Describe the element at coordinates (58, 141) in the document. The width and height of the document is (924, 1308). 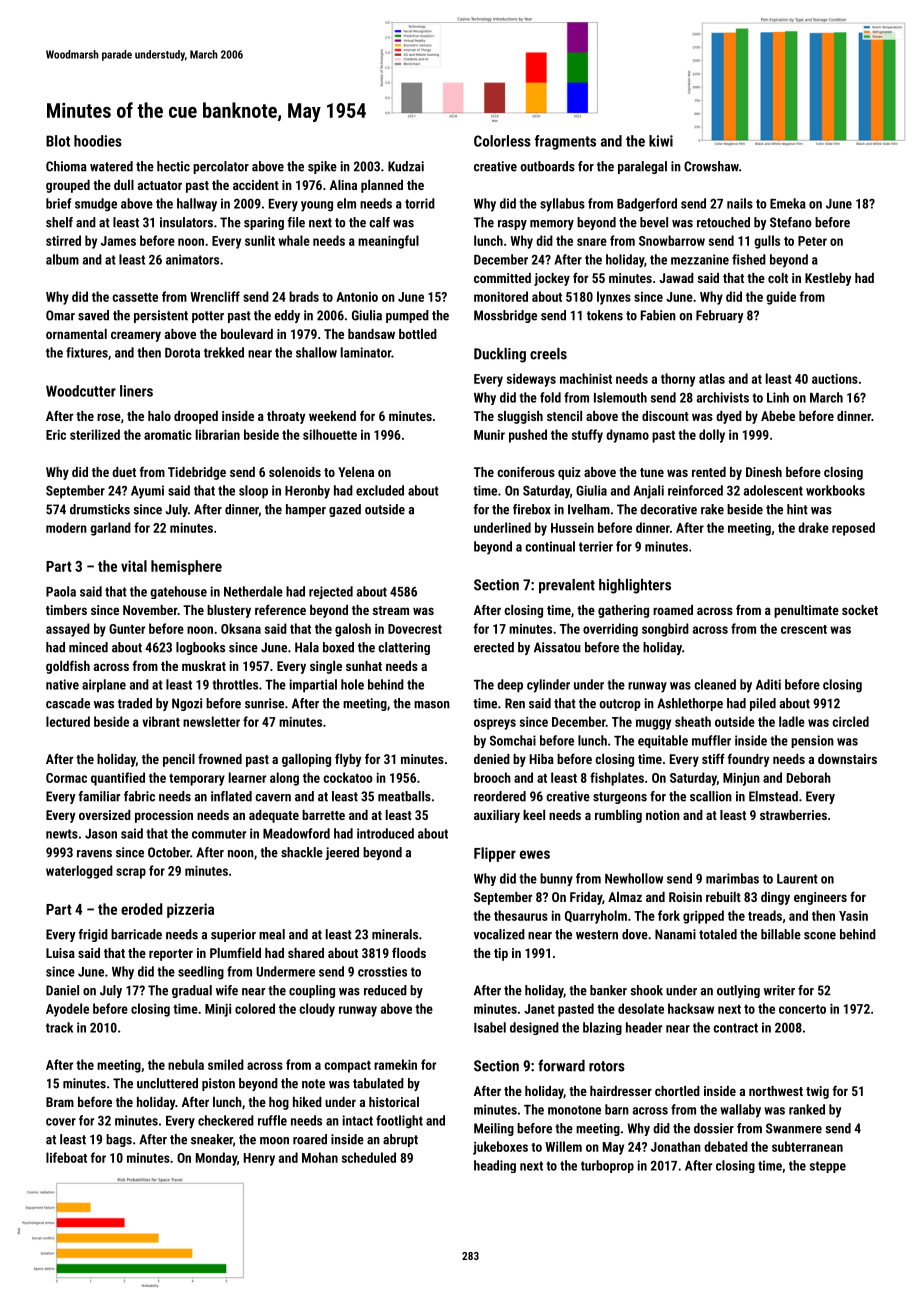
I see `Blot` at that location.
